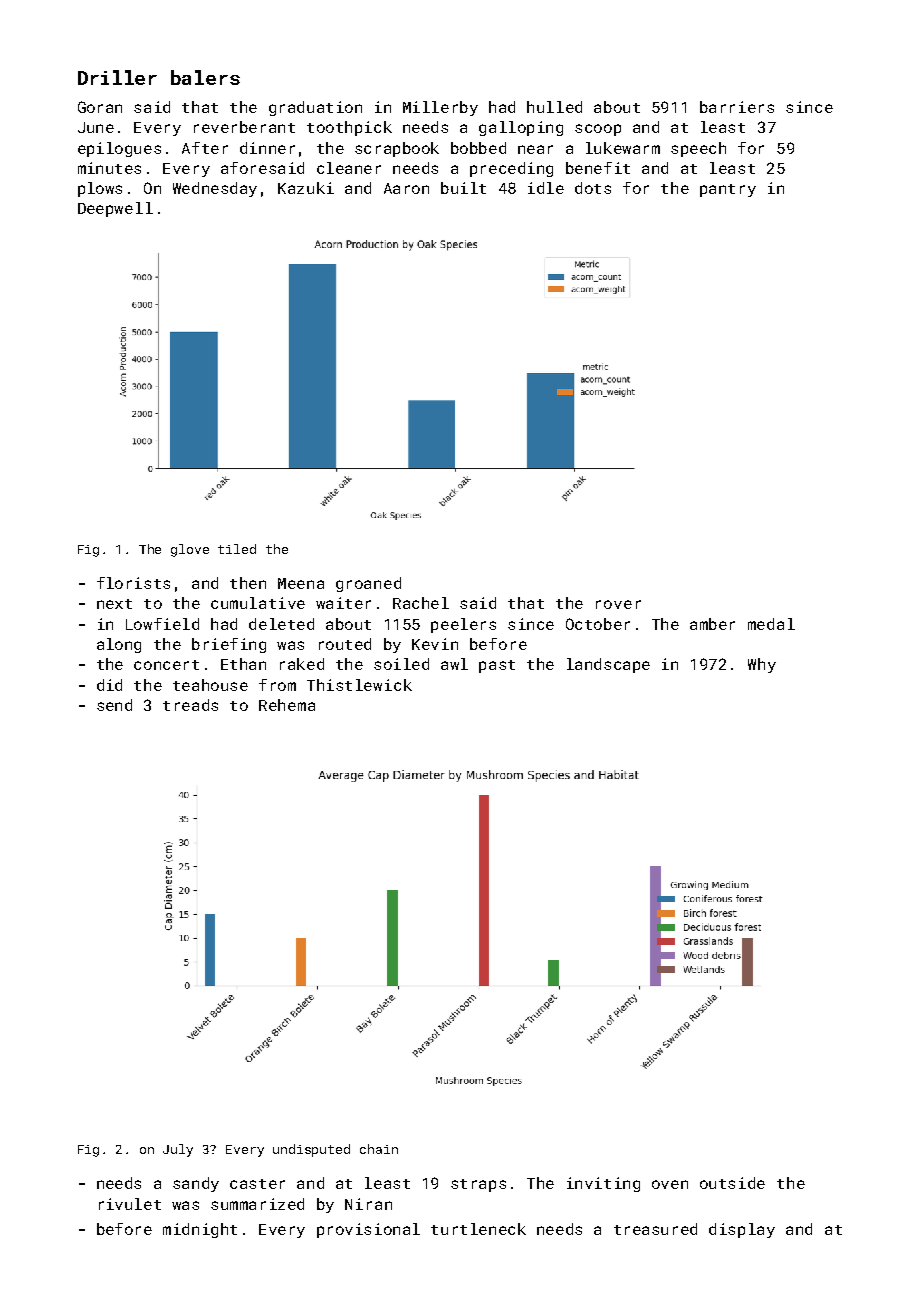 The height and width of the image is (1311, 924). I want to click on chain, so click(379, 1149).
